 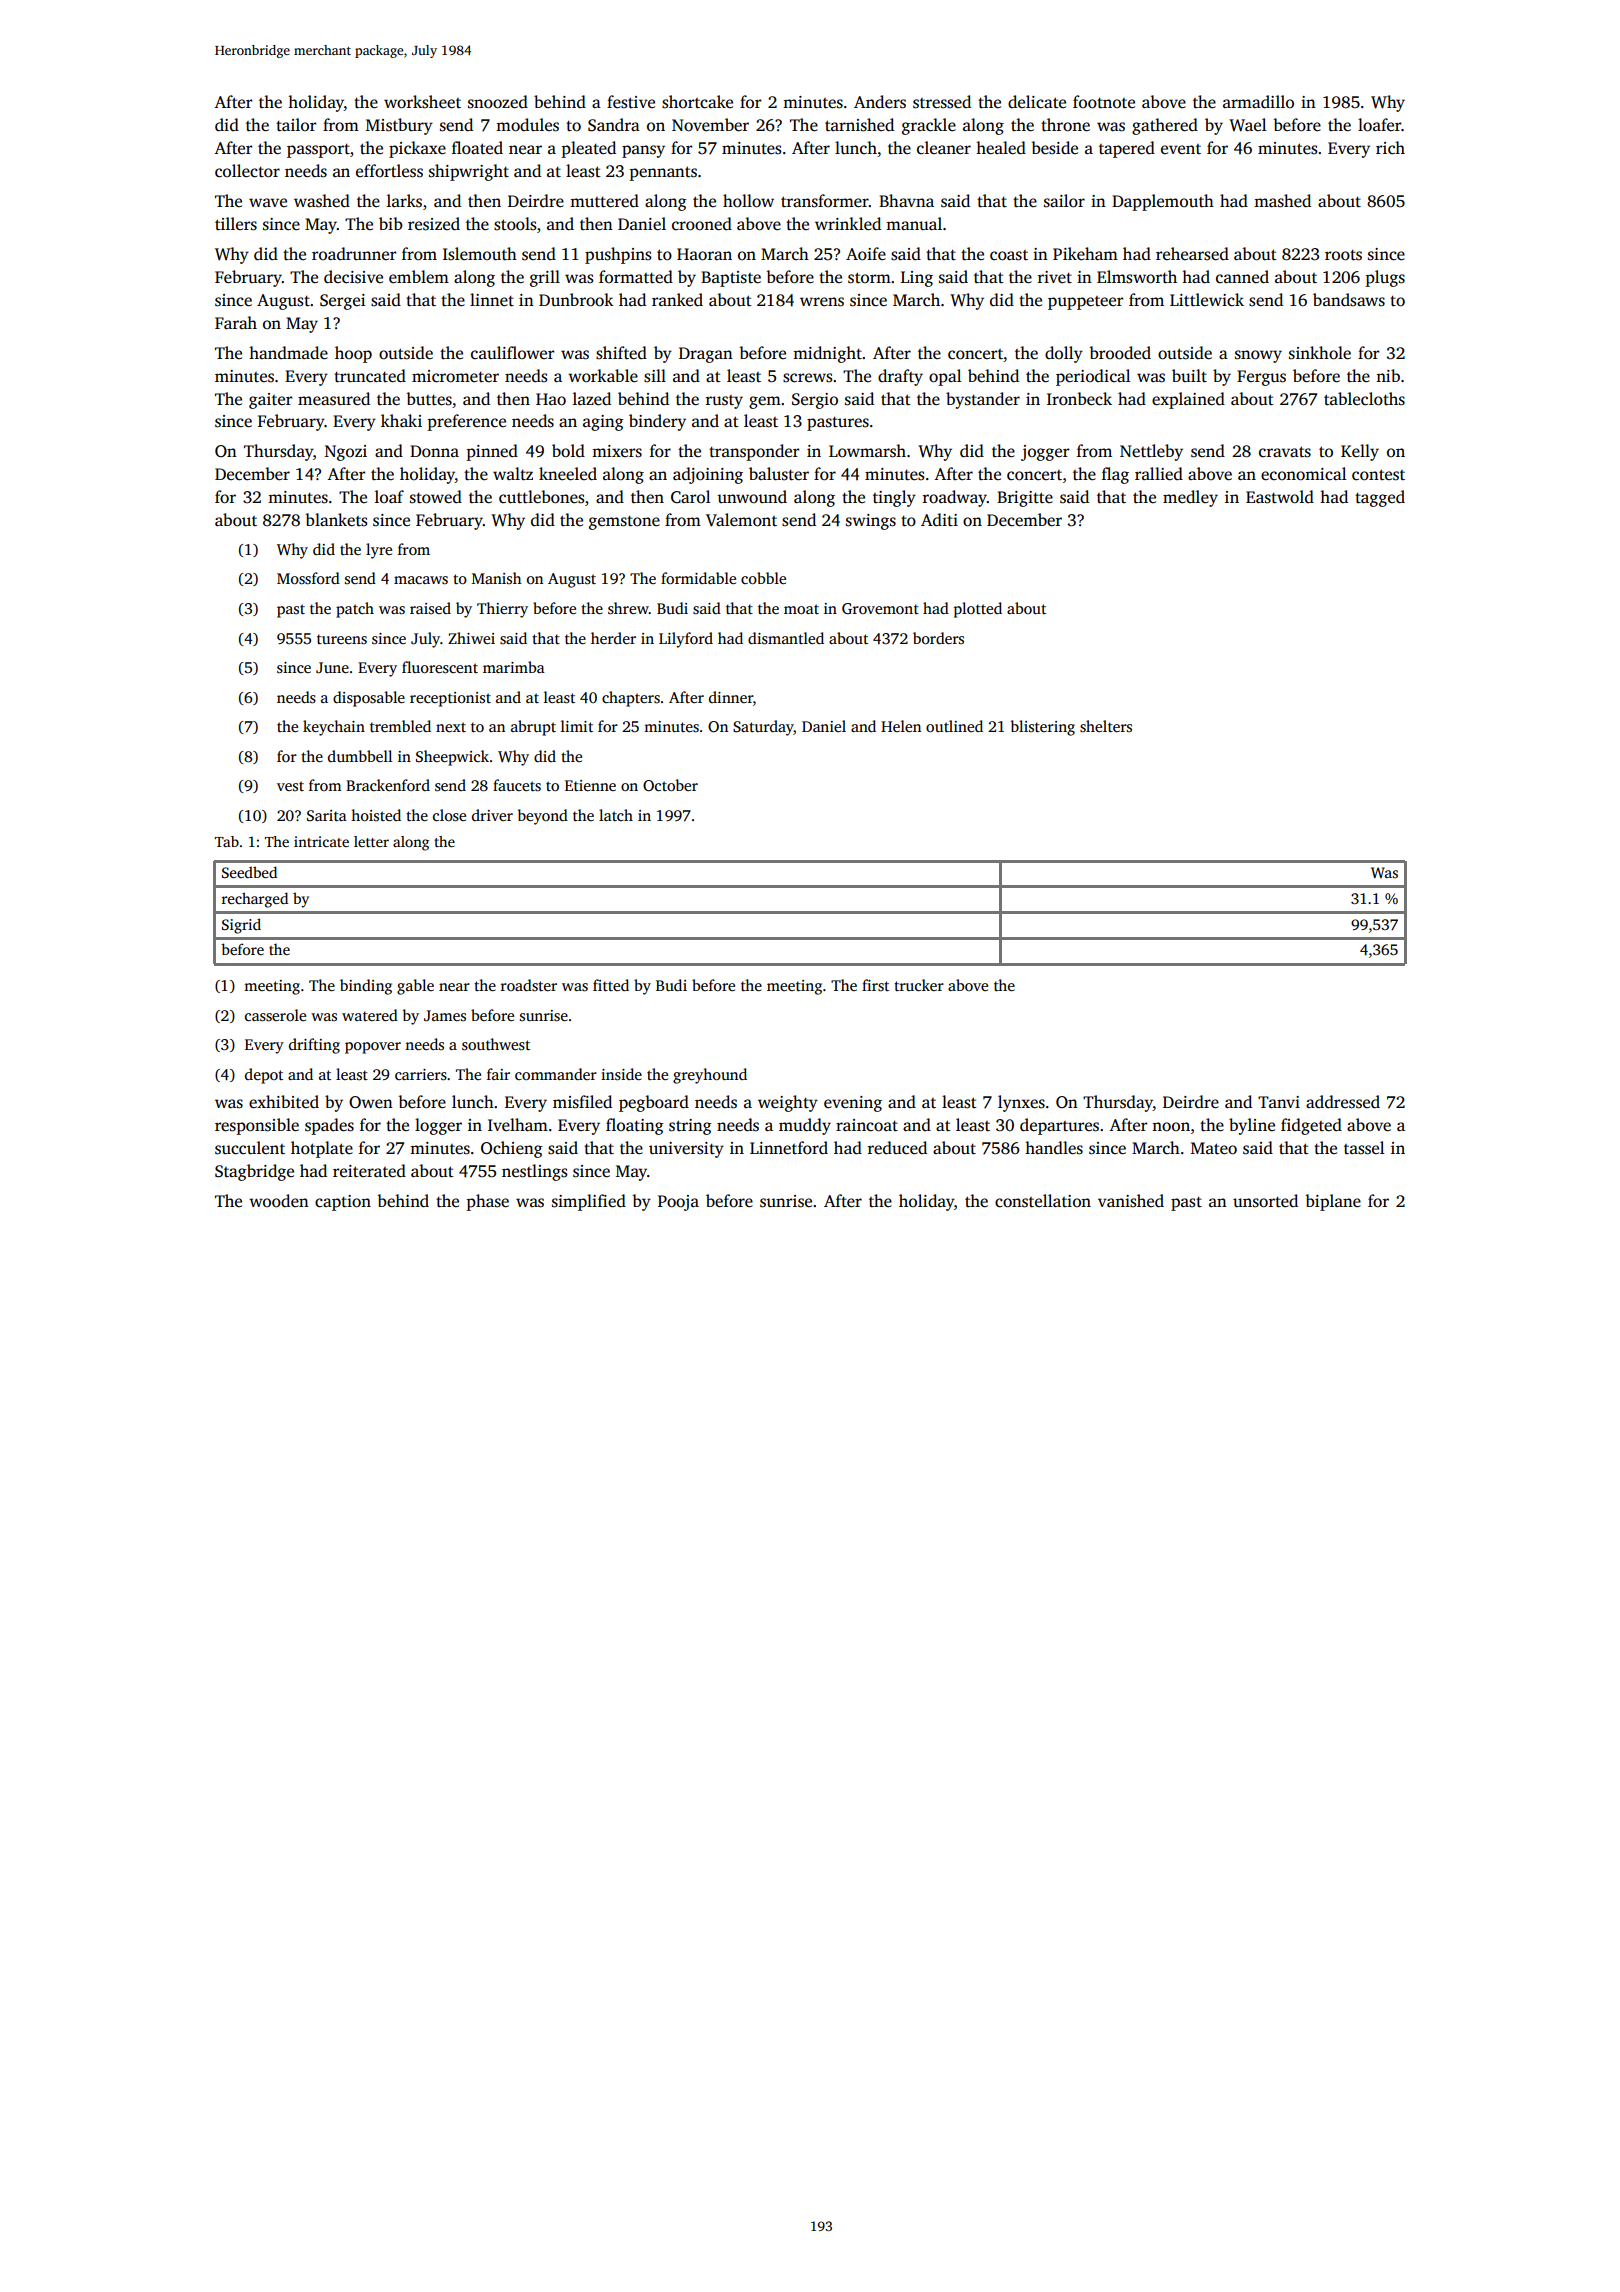 I want to click on beyond, so click(x=543, y=817).
